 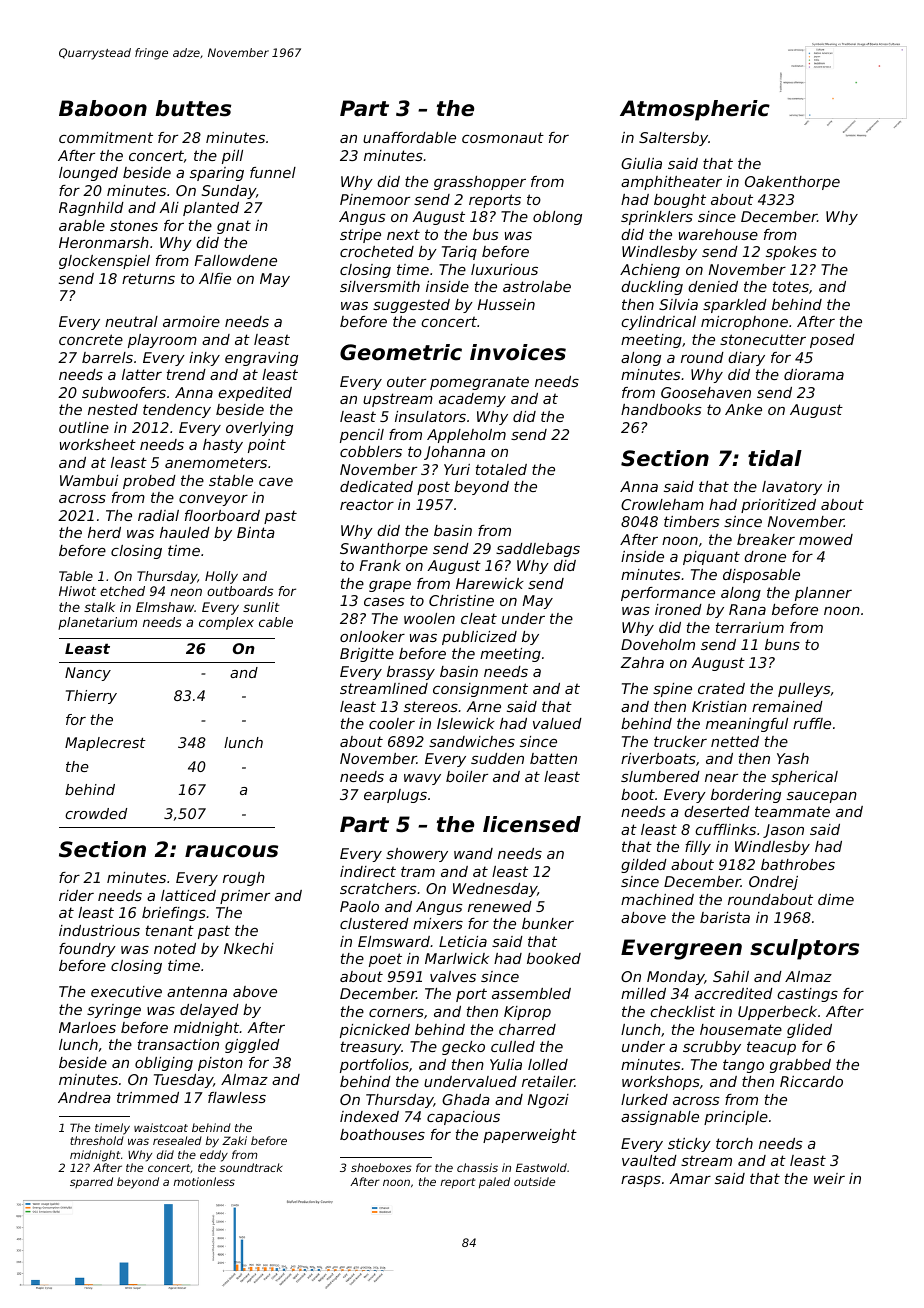 I want to click on cufflinks, so click(x=725, y=829).
